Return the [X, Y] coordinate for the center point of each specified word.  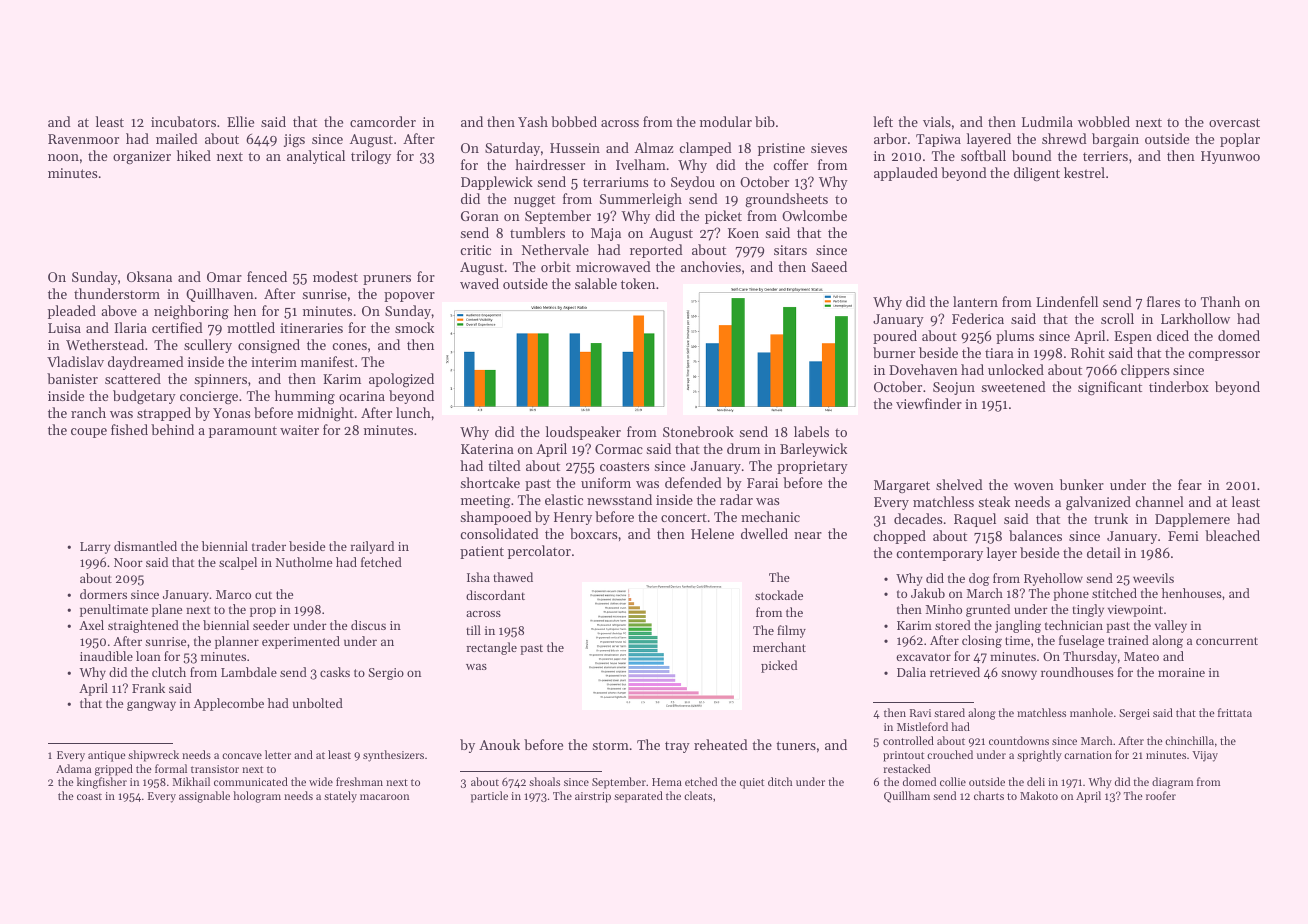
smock [414, 327]
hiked [194, 155]
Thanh [1220, 301]
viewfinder [929, 403]
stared [949, 712]
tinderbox [1179, 386]
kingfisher [102, 783]
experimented [301, 642]
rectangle [491, 648]
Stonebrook [698, 431]
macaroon [384, 797]
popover [409, 297]
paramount [243, 432]
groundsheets [786, 200]
